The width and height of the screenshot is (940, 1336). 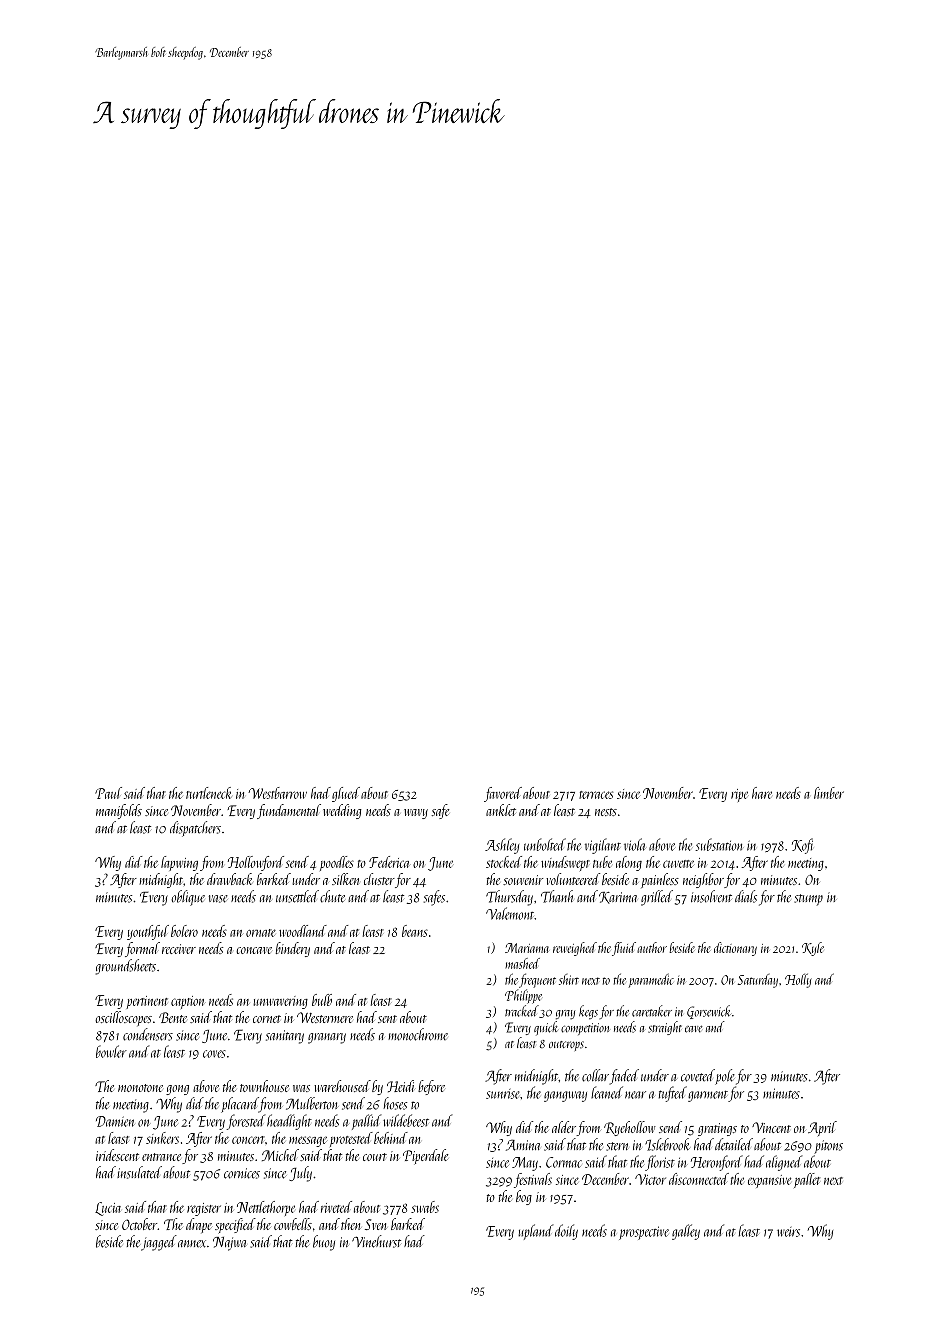 I want to click on Kyle, so click(x=813, y=949).
